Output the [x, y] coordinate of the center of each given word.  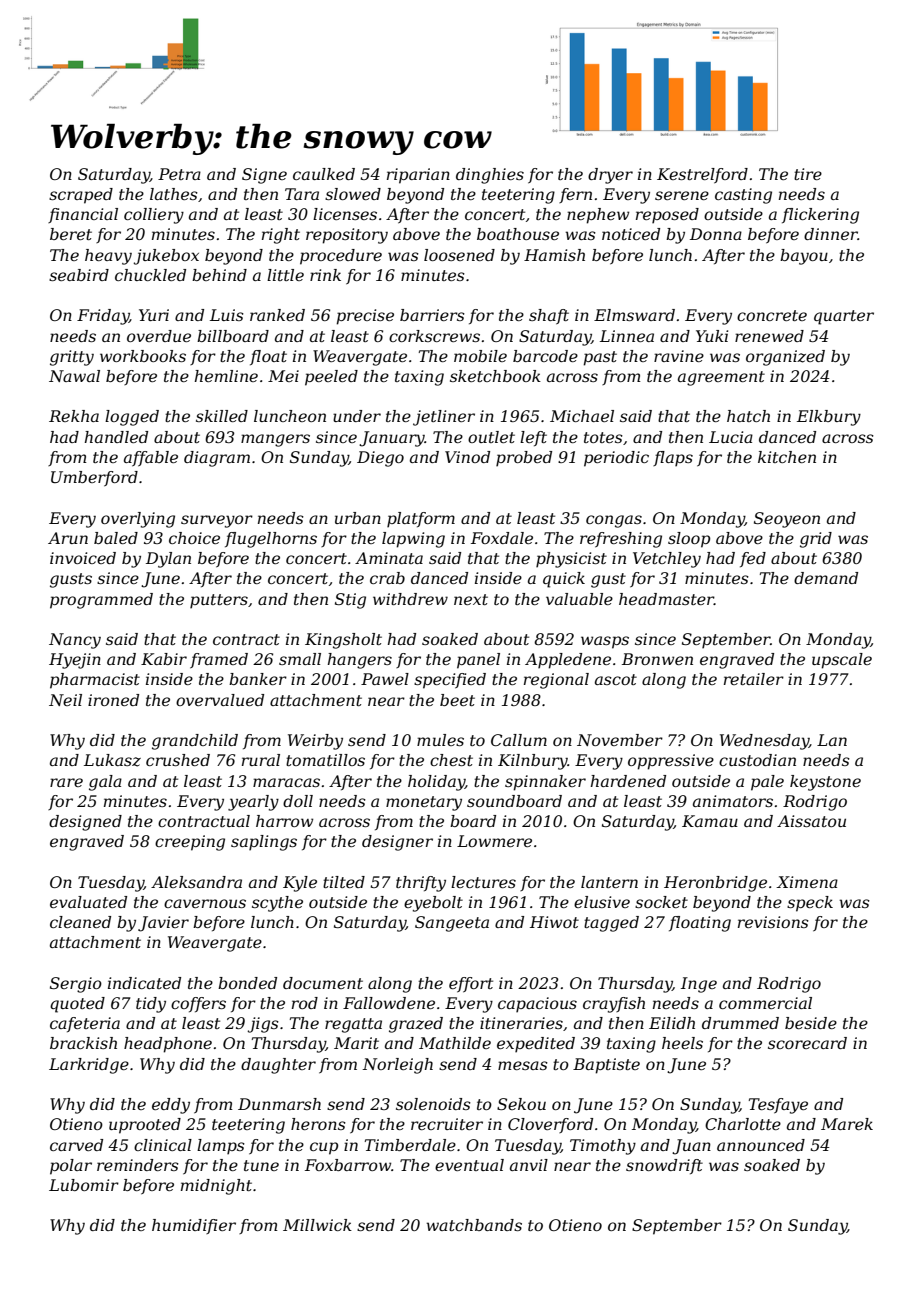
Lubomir [84, 1185]
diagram [217, 459]
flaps [673, 459]
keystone [825, 783]
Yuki [712, 336]
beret [71, 234]
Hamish [554, 255]
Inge [699, 985]
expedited [536, 1045]
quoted [77, 1005]
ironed [113, 700]
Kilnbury [533, 762]
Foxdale [502, 538]
